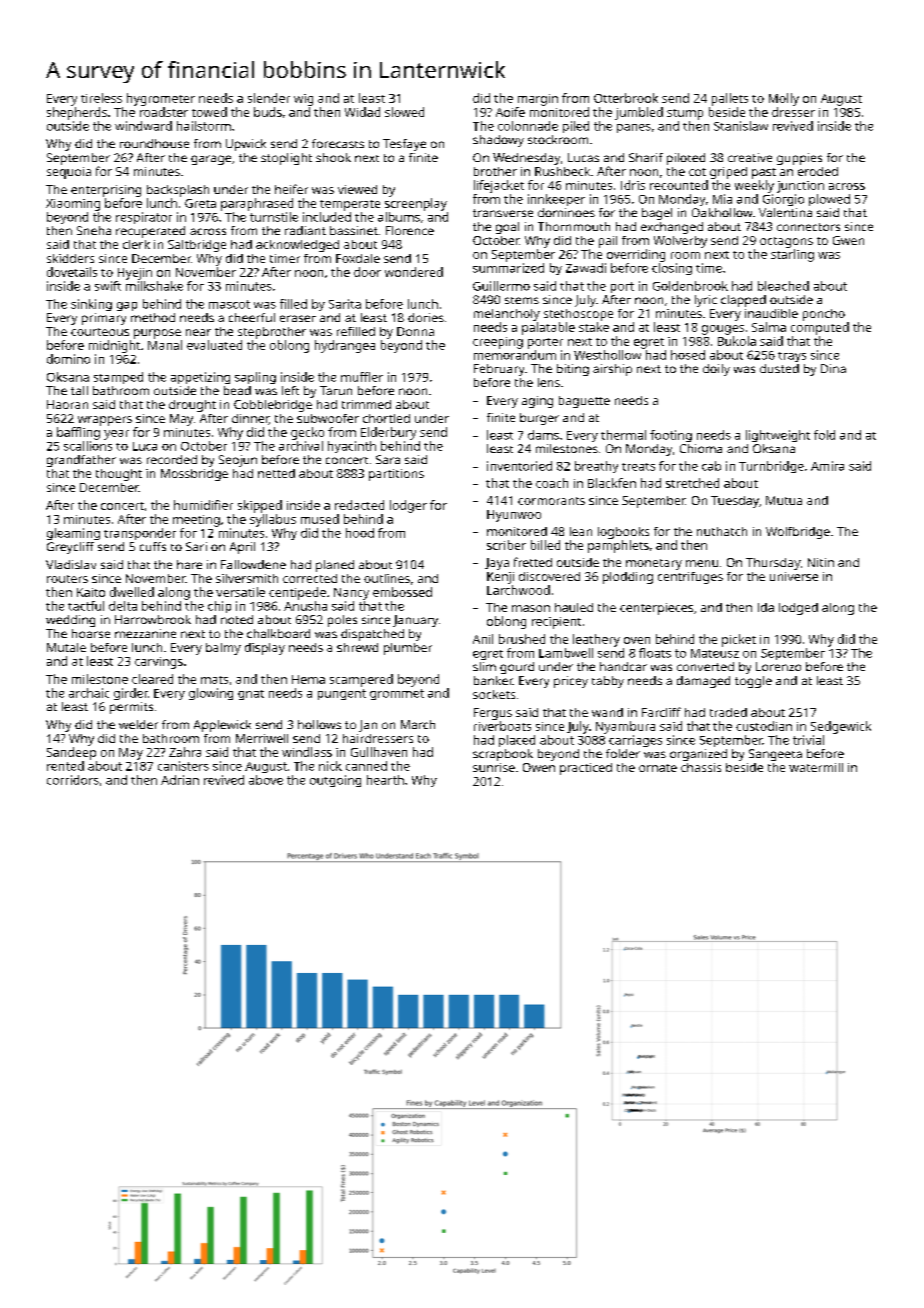  Describe the element at coordinates (180, 780) in the screenshot. I see `Adrian` at that location.
